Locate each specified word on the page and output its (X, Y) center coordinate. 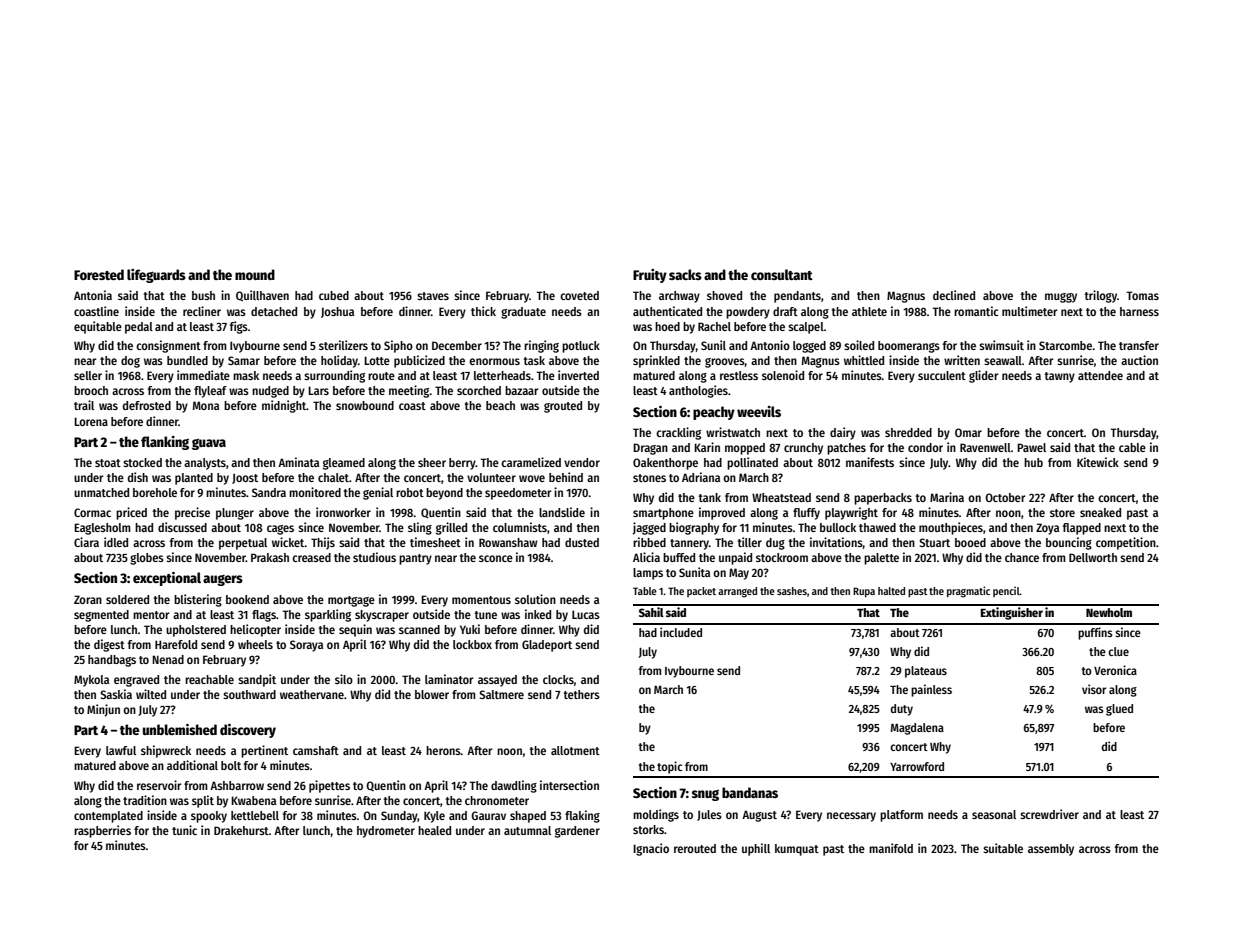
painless (931, 690)
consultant (782, 274)
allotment (575, 750)
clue (1118, 651)
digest (109, 645)
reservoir (159, 785)
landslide (562, 512)
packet (701, 592)
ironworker (343, 512)
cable (1132, 447)
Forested (99, 274)
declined (954, 295)
